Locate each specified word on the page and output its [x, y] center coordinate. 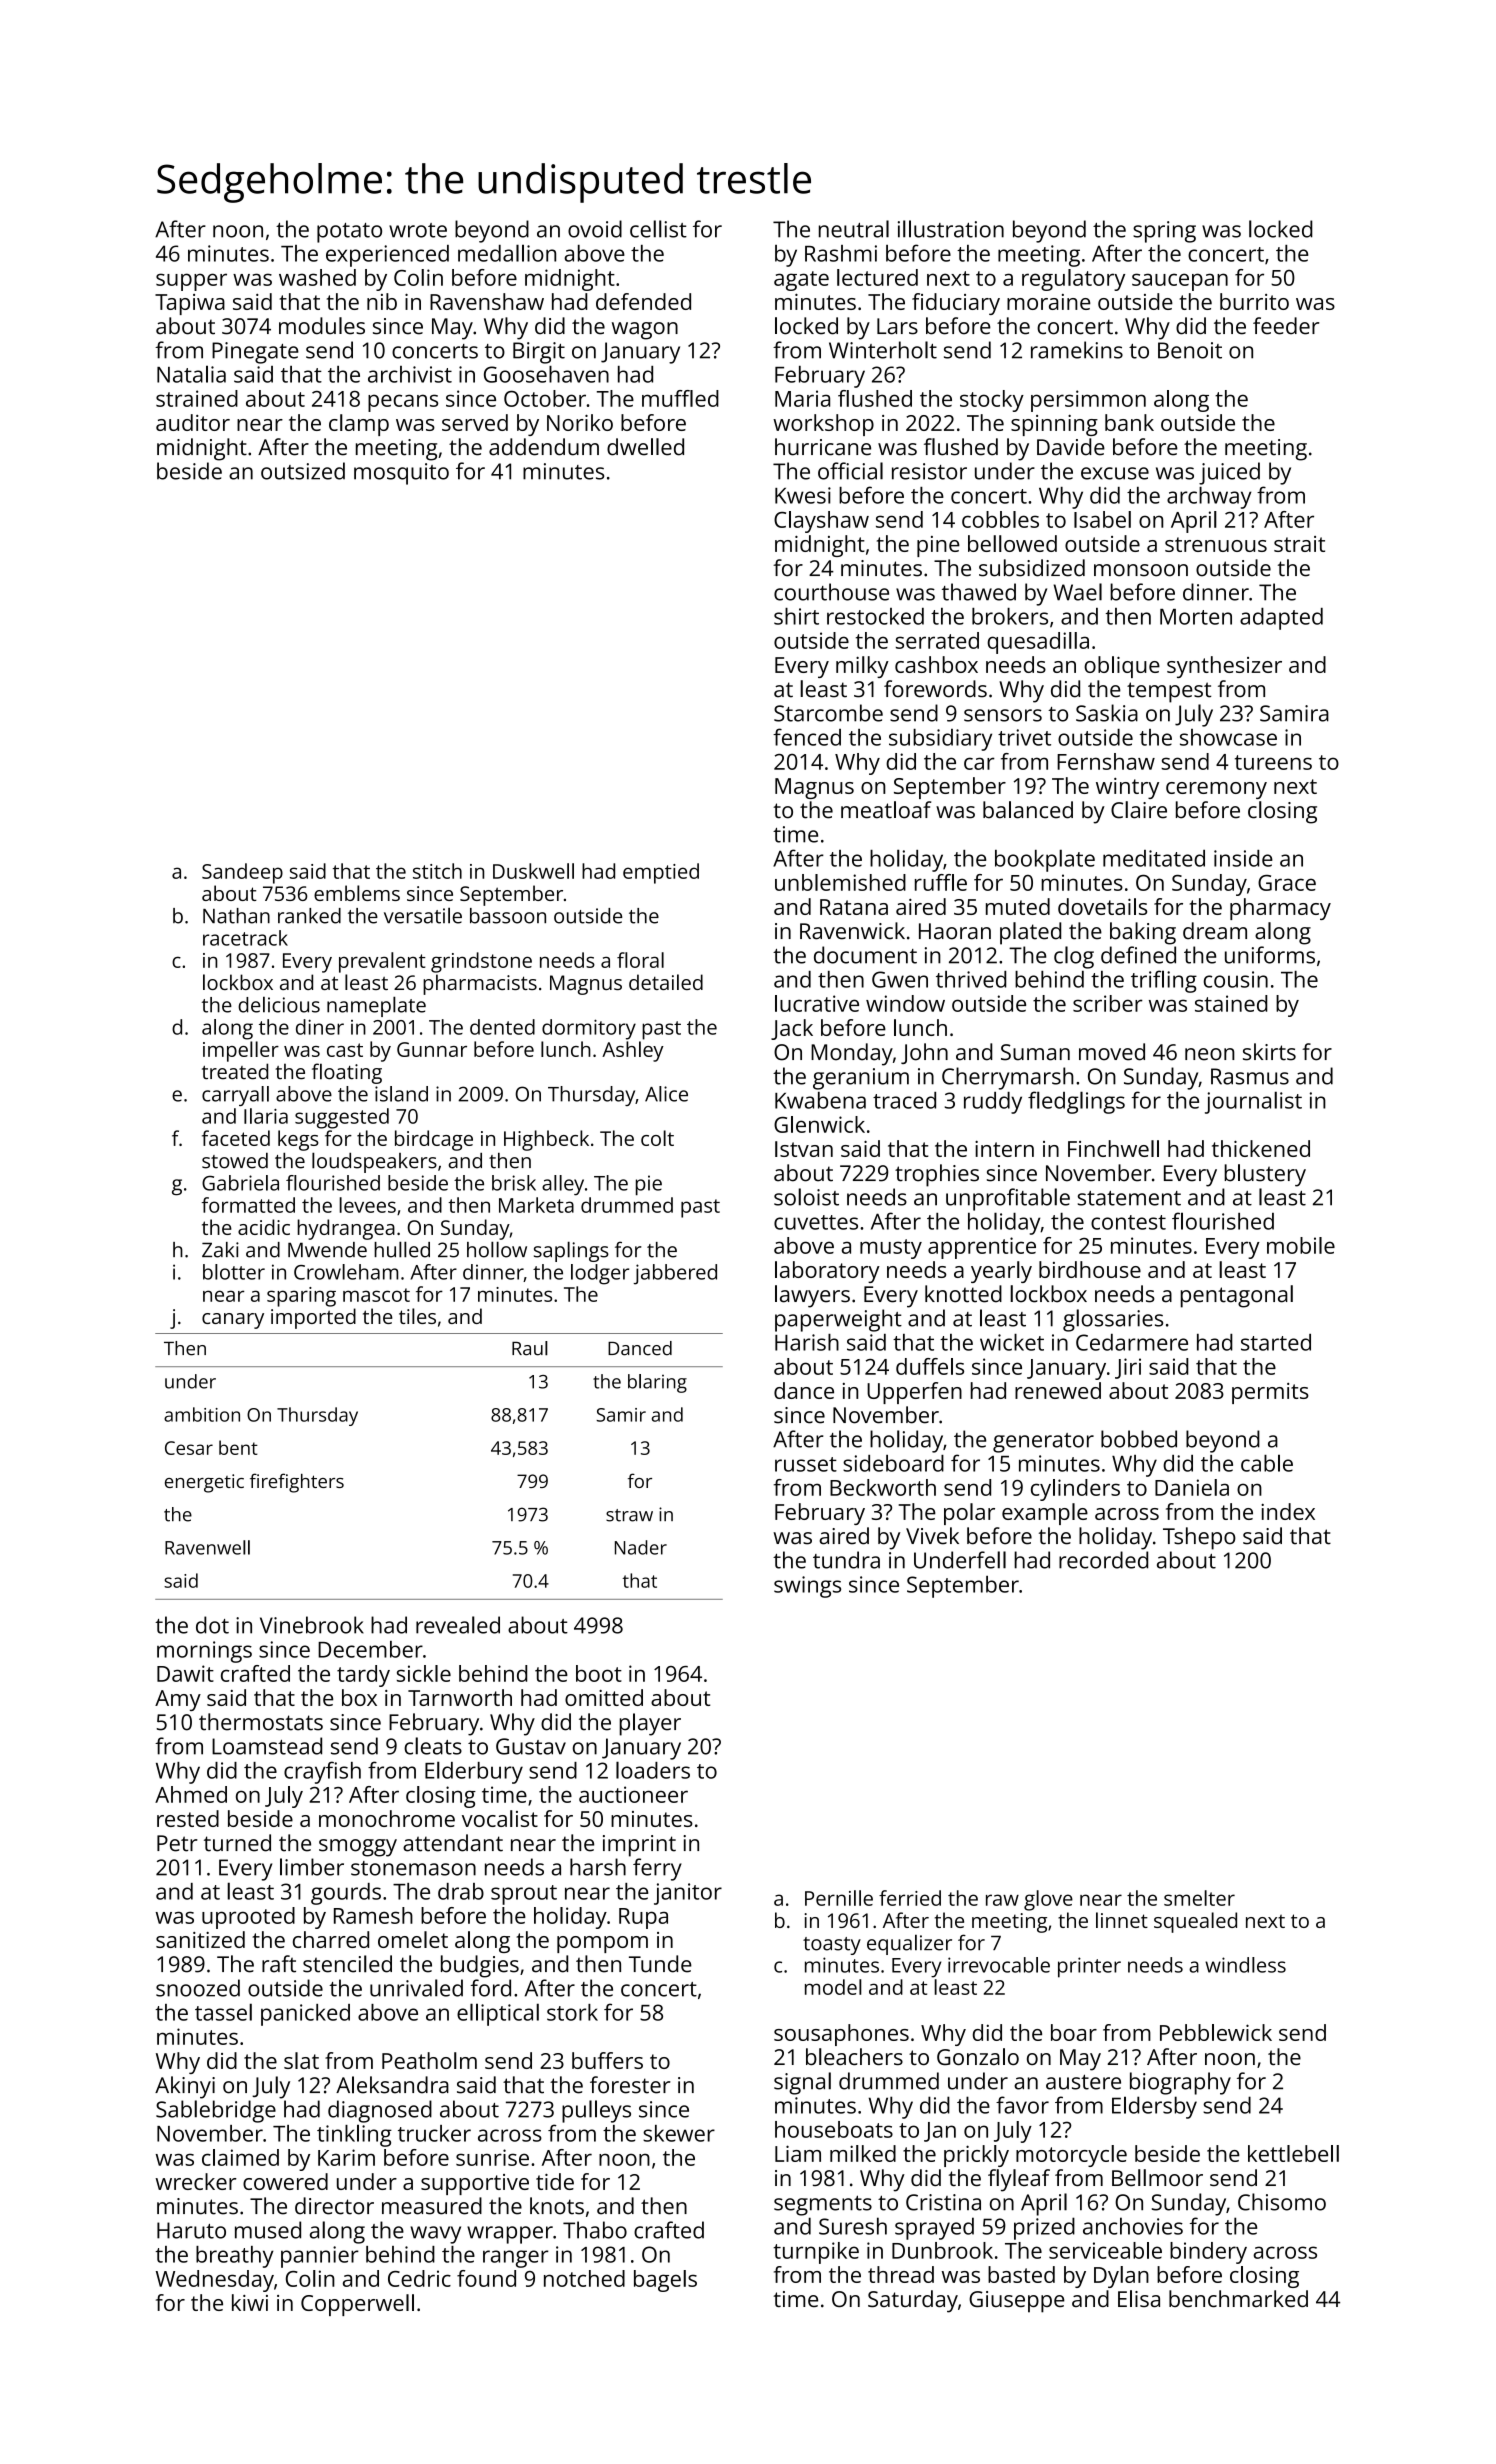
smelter [1199, 1898]
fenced [807, 737]
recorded [1103, 1560]
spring [1164, 232]
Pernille [839, 1898]
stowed [235, 1161]
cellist [658, 229]
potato [349, 233]
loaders [653, 1770]
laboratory [827, 1272]
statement [1129, 1198]
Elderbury [474, 1772]
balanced [1028, 810]
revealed [458, 1625]
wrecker [196, 2181]
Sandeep [242, 873]
